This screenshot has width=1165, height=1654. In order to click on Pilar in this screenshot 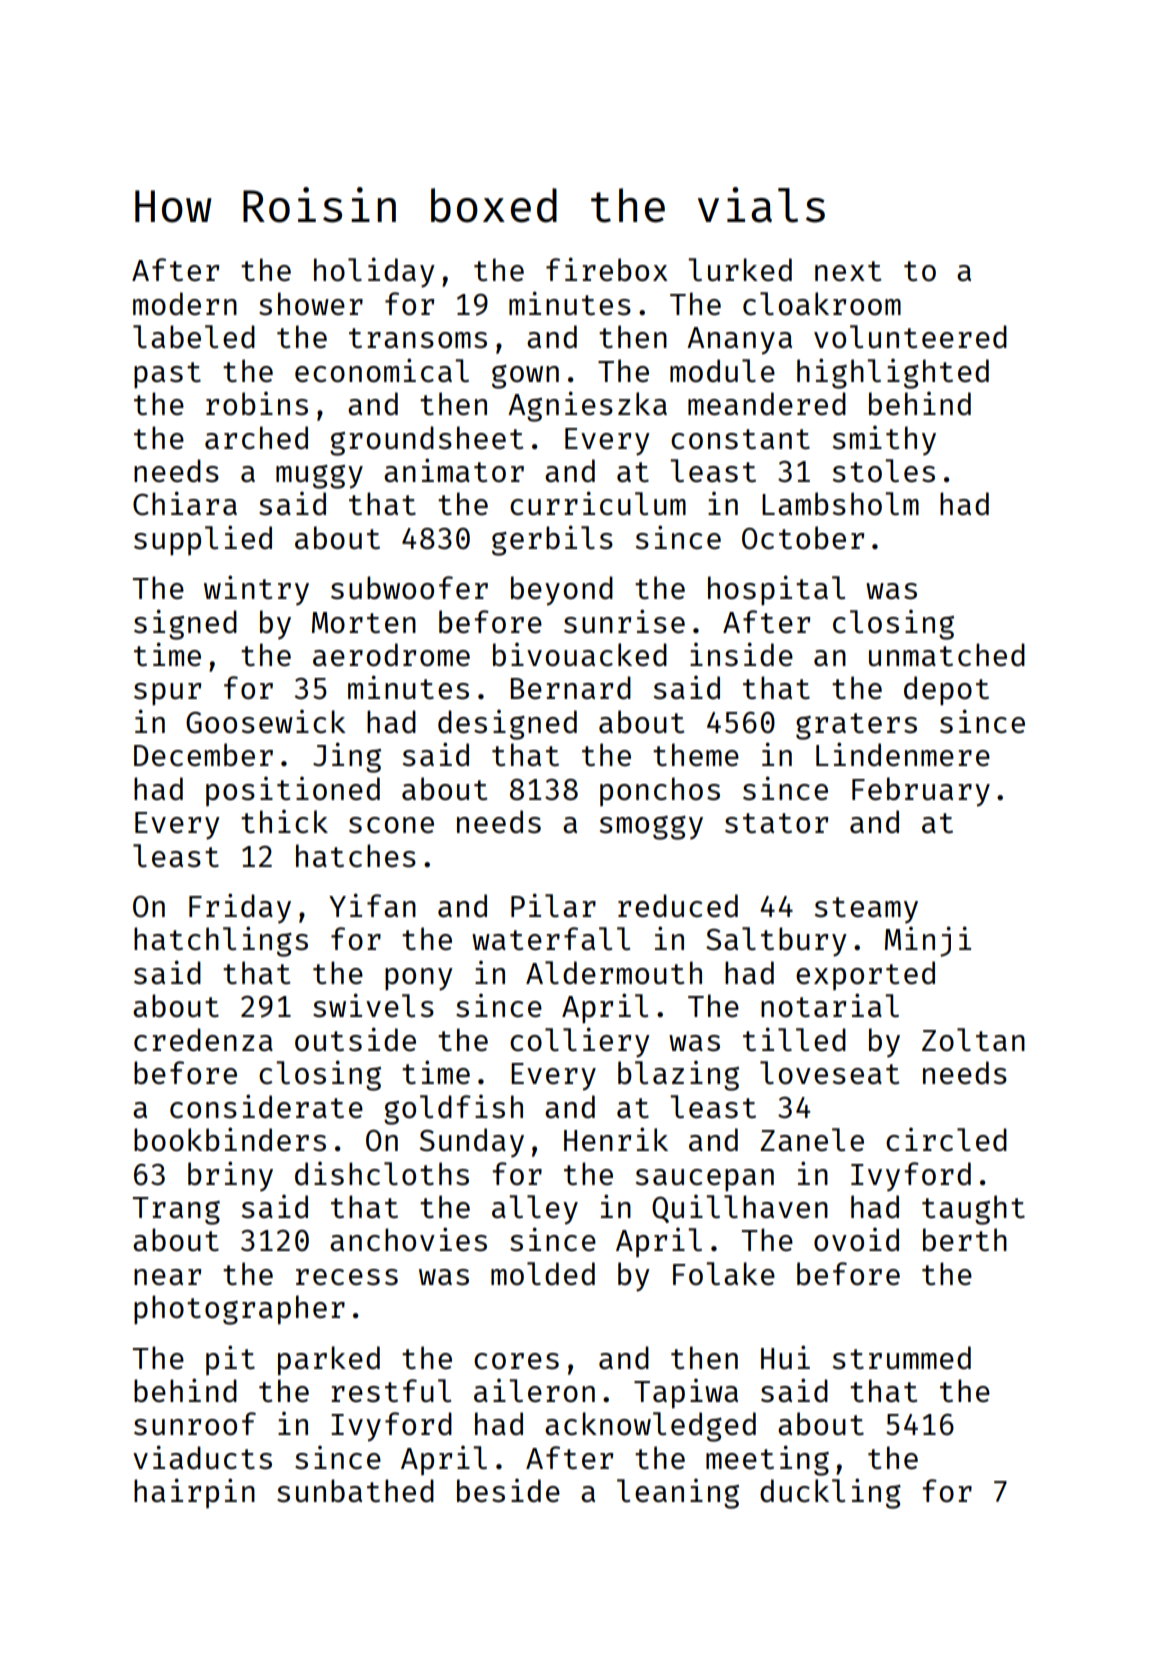, I will do `click(553, 905)`.
